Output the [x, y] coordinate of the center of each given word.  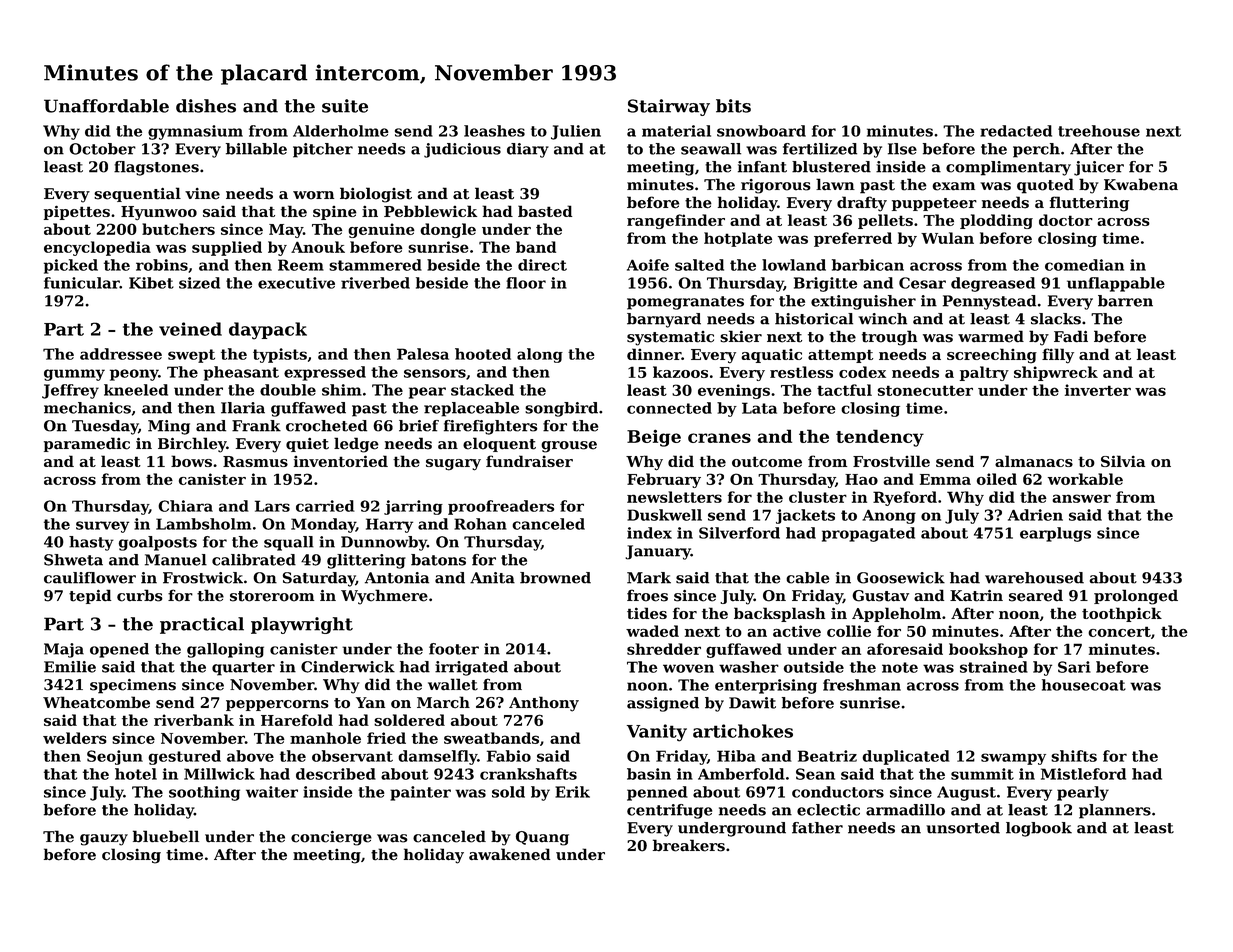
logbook [1039, 829]
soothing [204, 793]
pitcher [323, 150]
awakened [509, 854]
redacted [1016, 131]
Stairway [669, 107]
